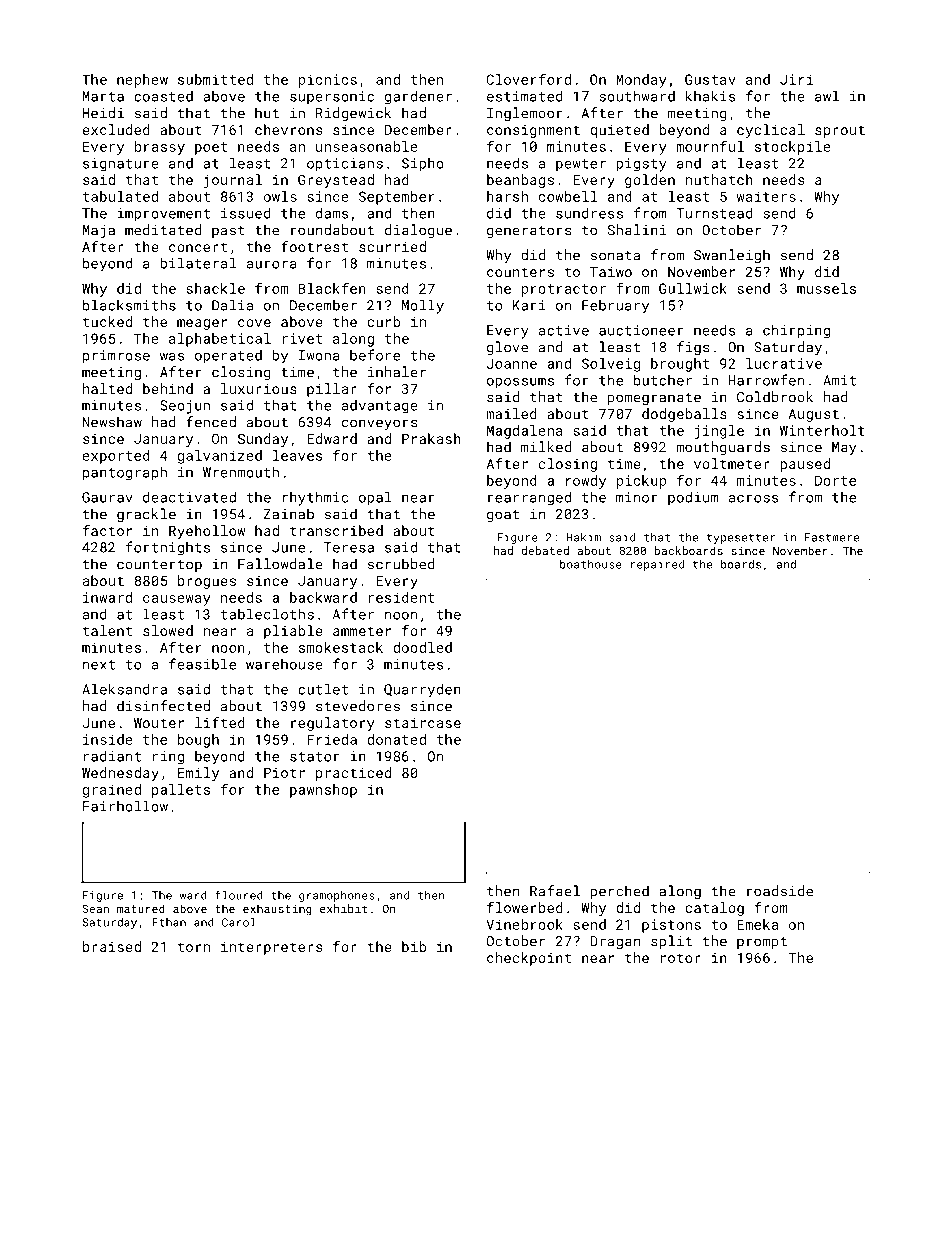 This screenshot has height=1233, width=952. Describe the element at coordinates (840, 131) in the screenshot. I see `sprout` at that location.
